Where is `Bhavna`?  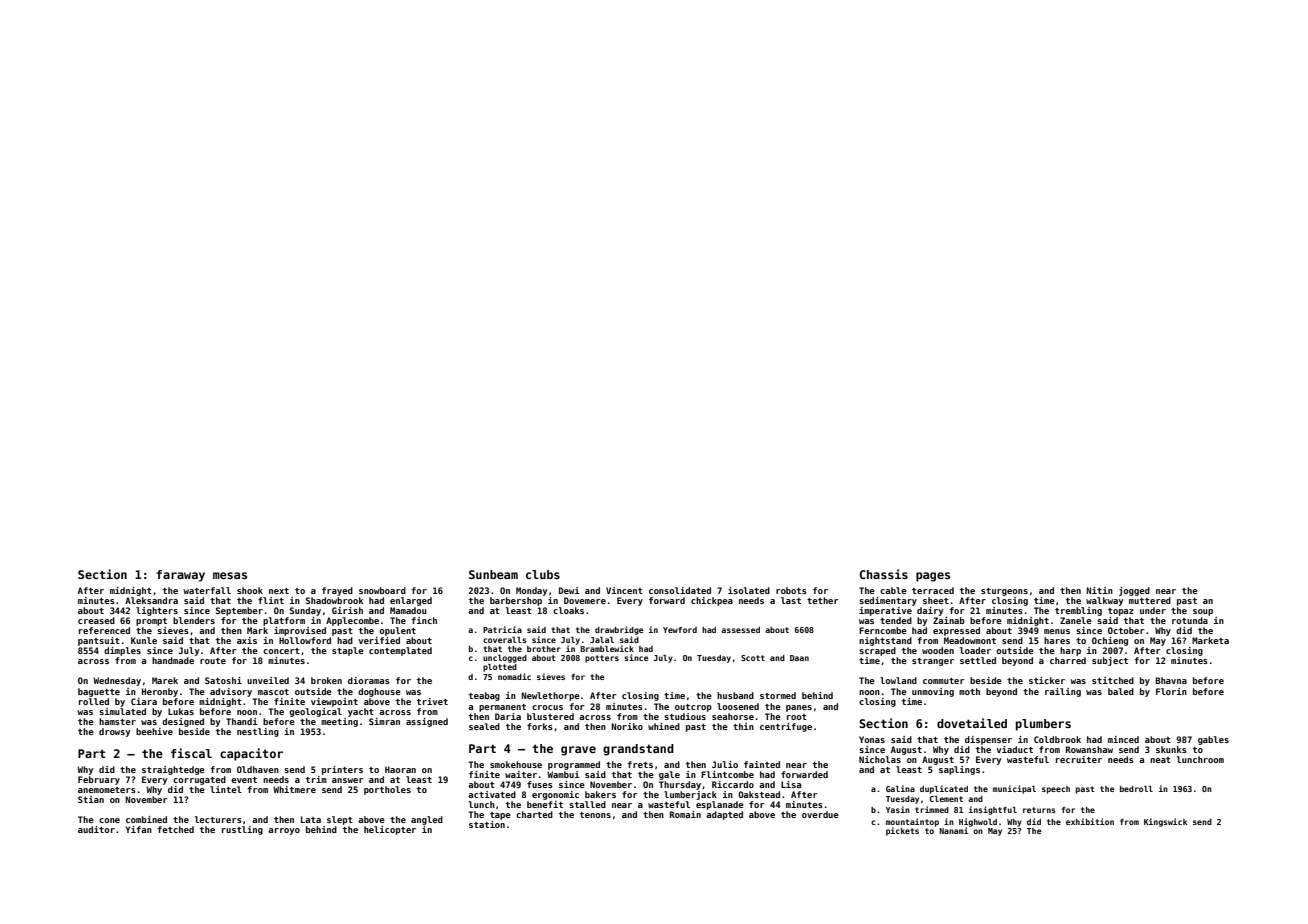 Bhavna is located at coordinates (1171, 680).
